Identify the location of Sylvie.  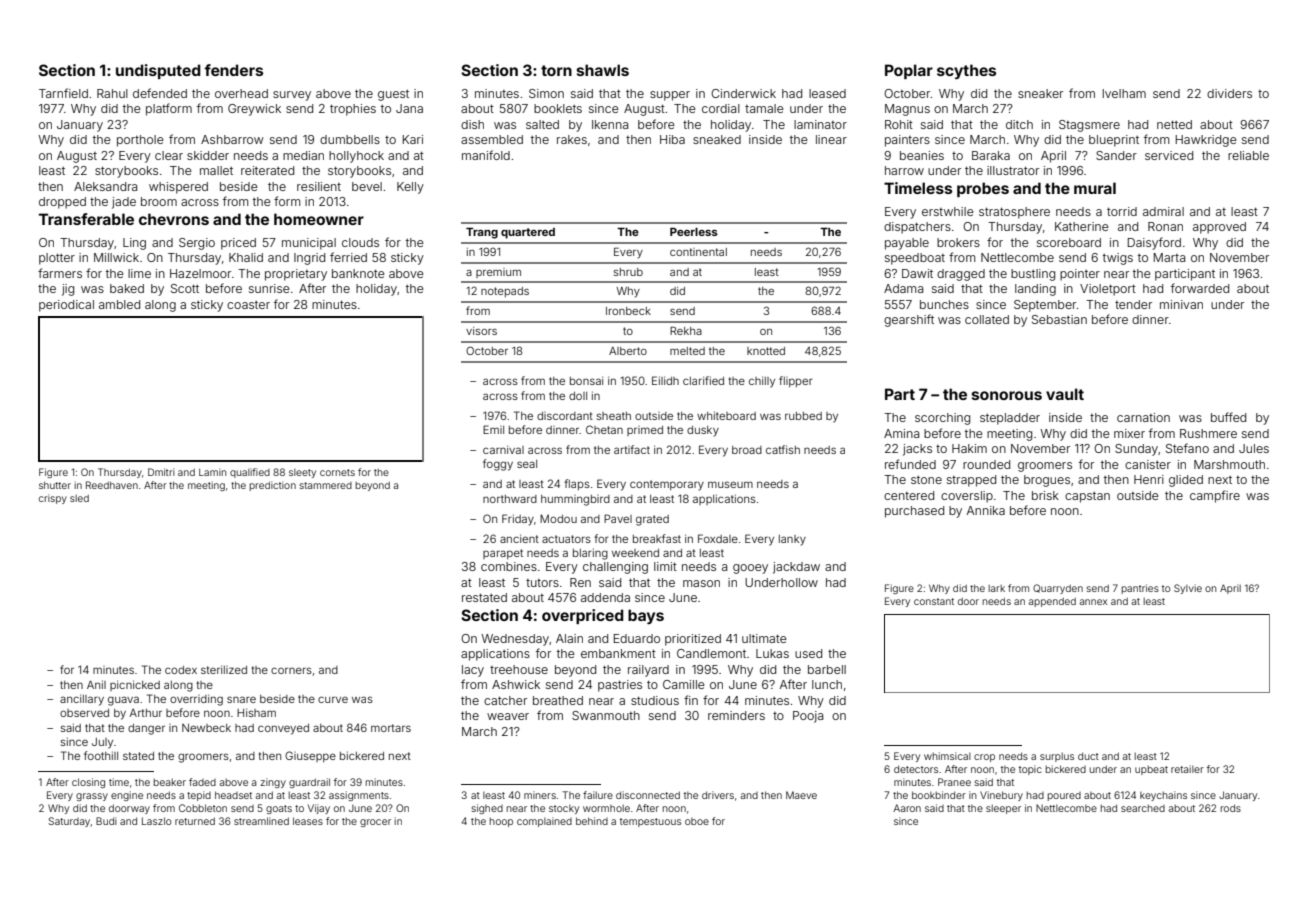
(1188, 589).
